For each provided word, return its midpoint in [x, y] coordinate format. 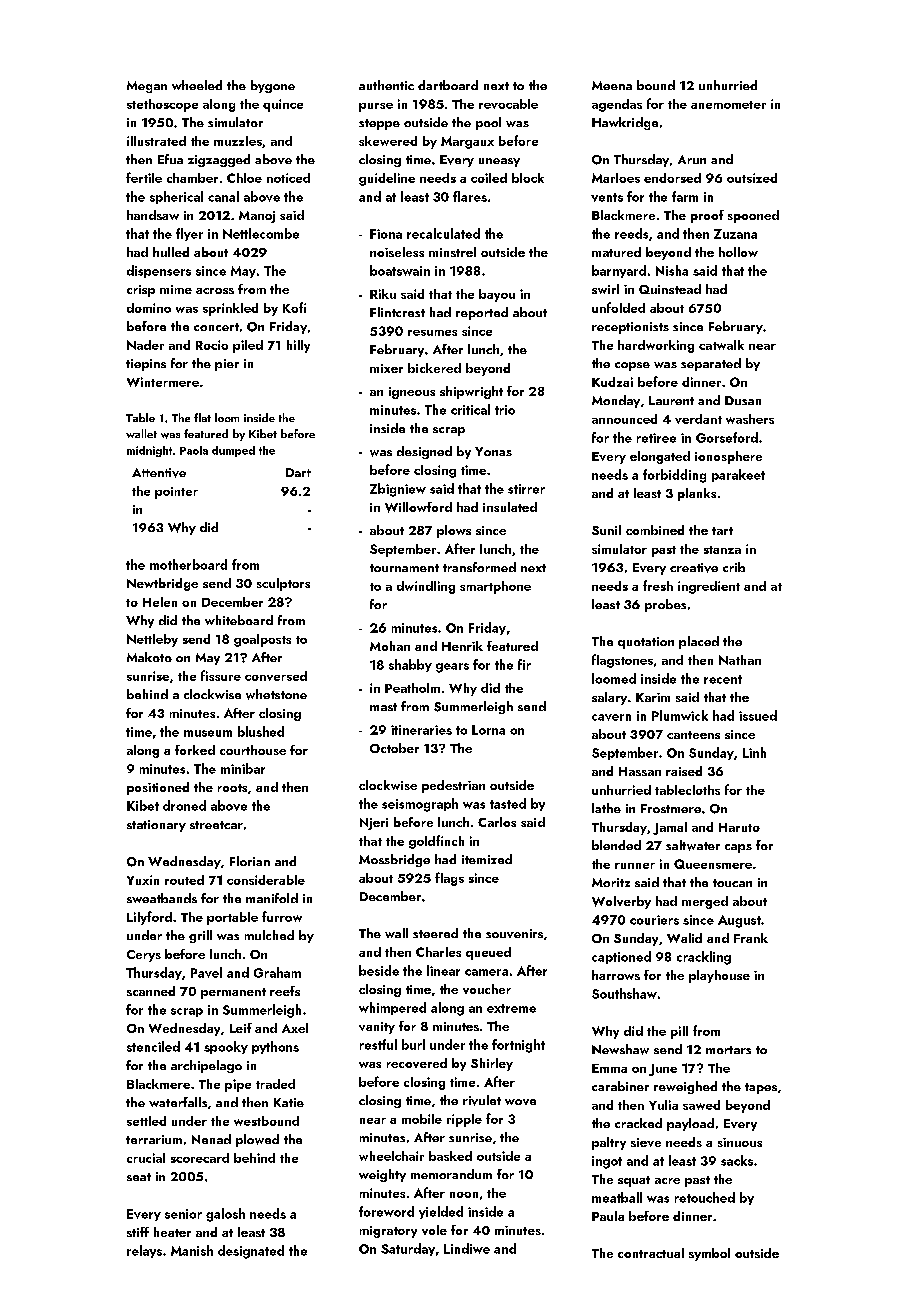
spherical [176, 197]
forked [195, 750]
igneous [412, 393]
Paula [608, 1216]
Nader [145, 345]
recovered [417, 1063]
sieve [646, 1142]
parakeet [738, 475]
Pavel [206, 972]
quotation [646, 643]
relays [144, 1251]
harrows [616, 975]
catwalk [721, 345]
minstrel [452, 252]
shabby [410, 665]
